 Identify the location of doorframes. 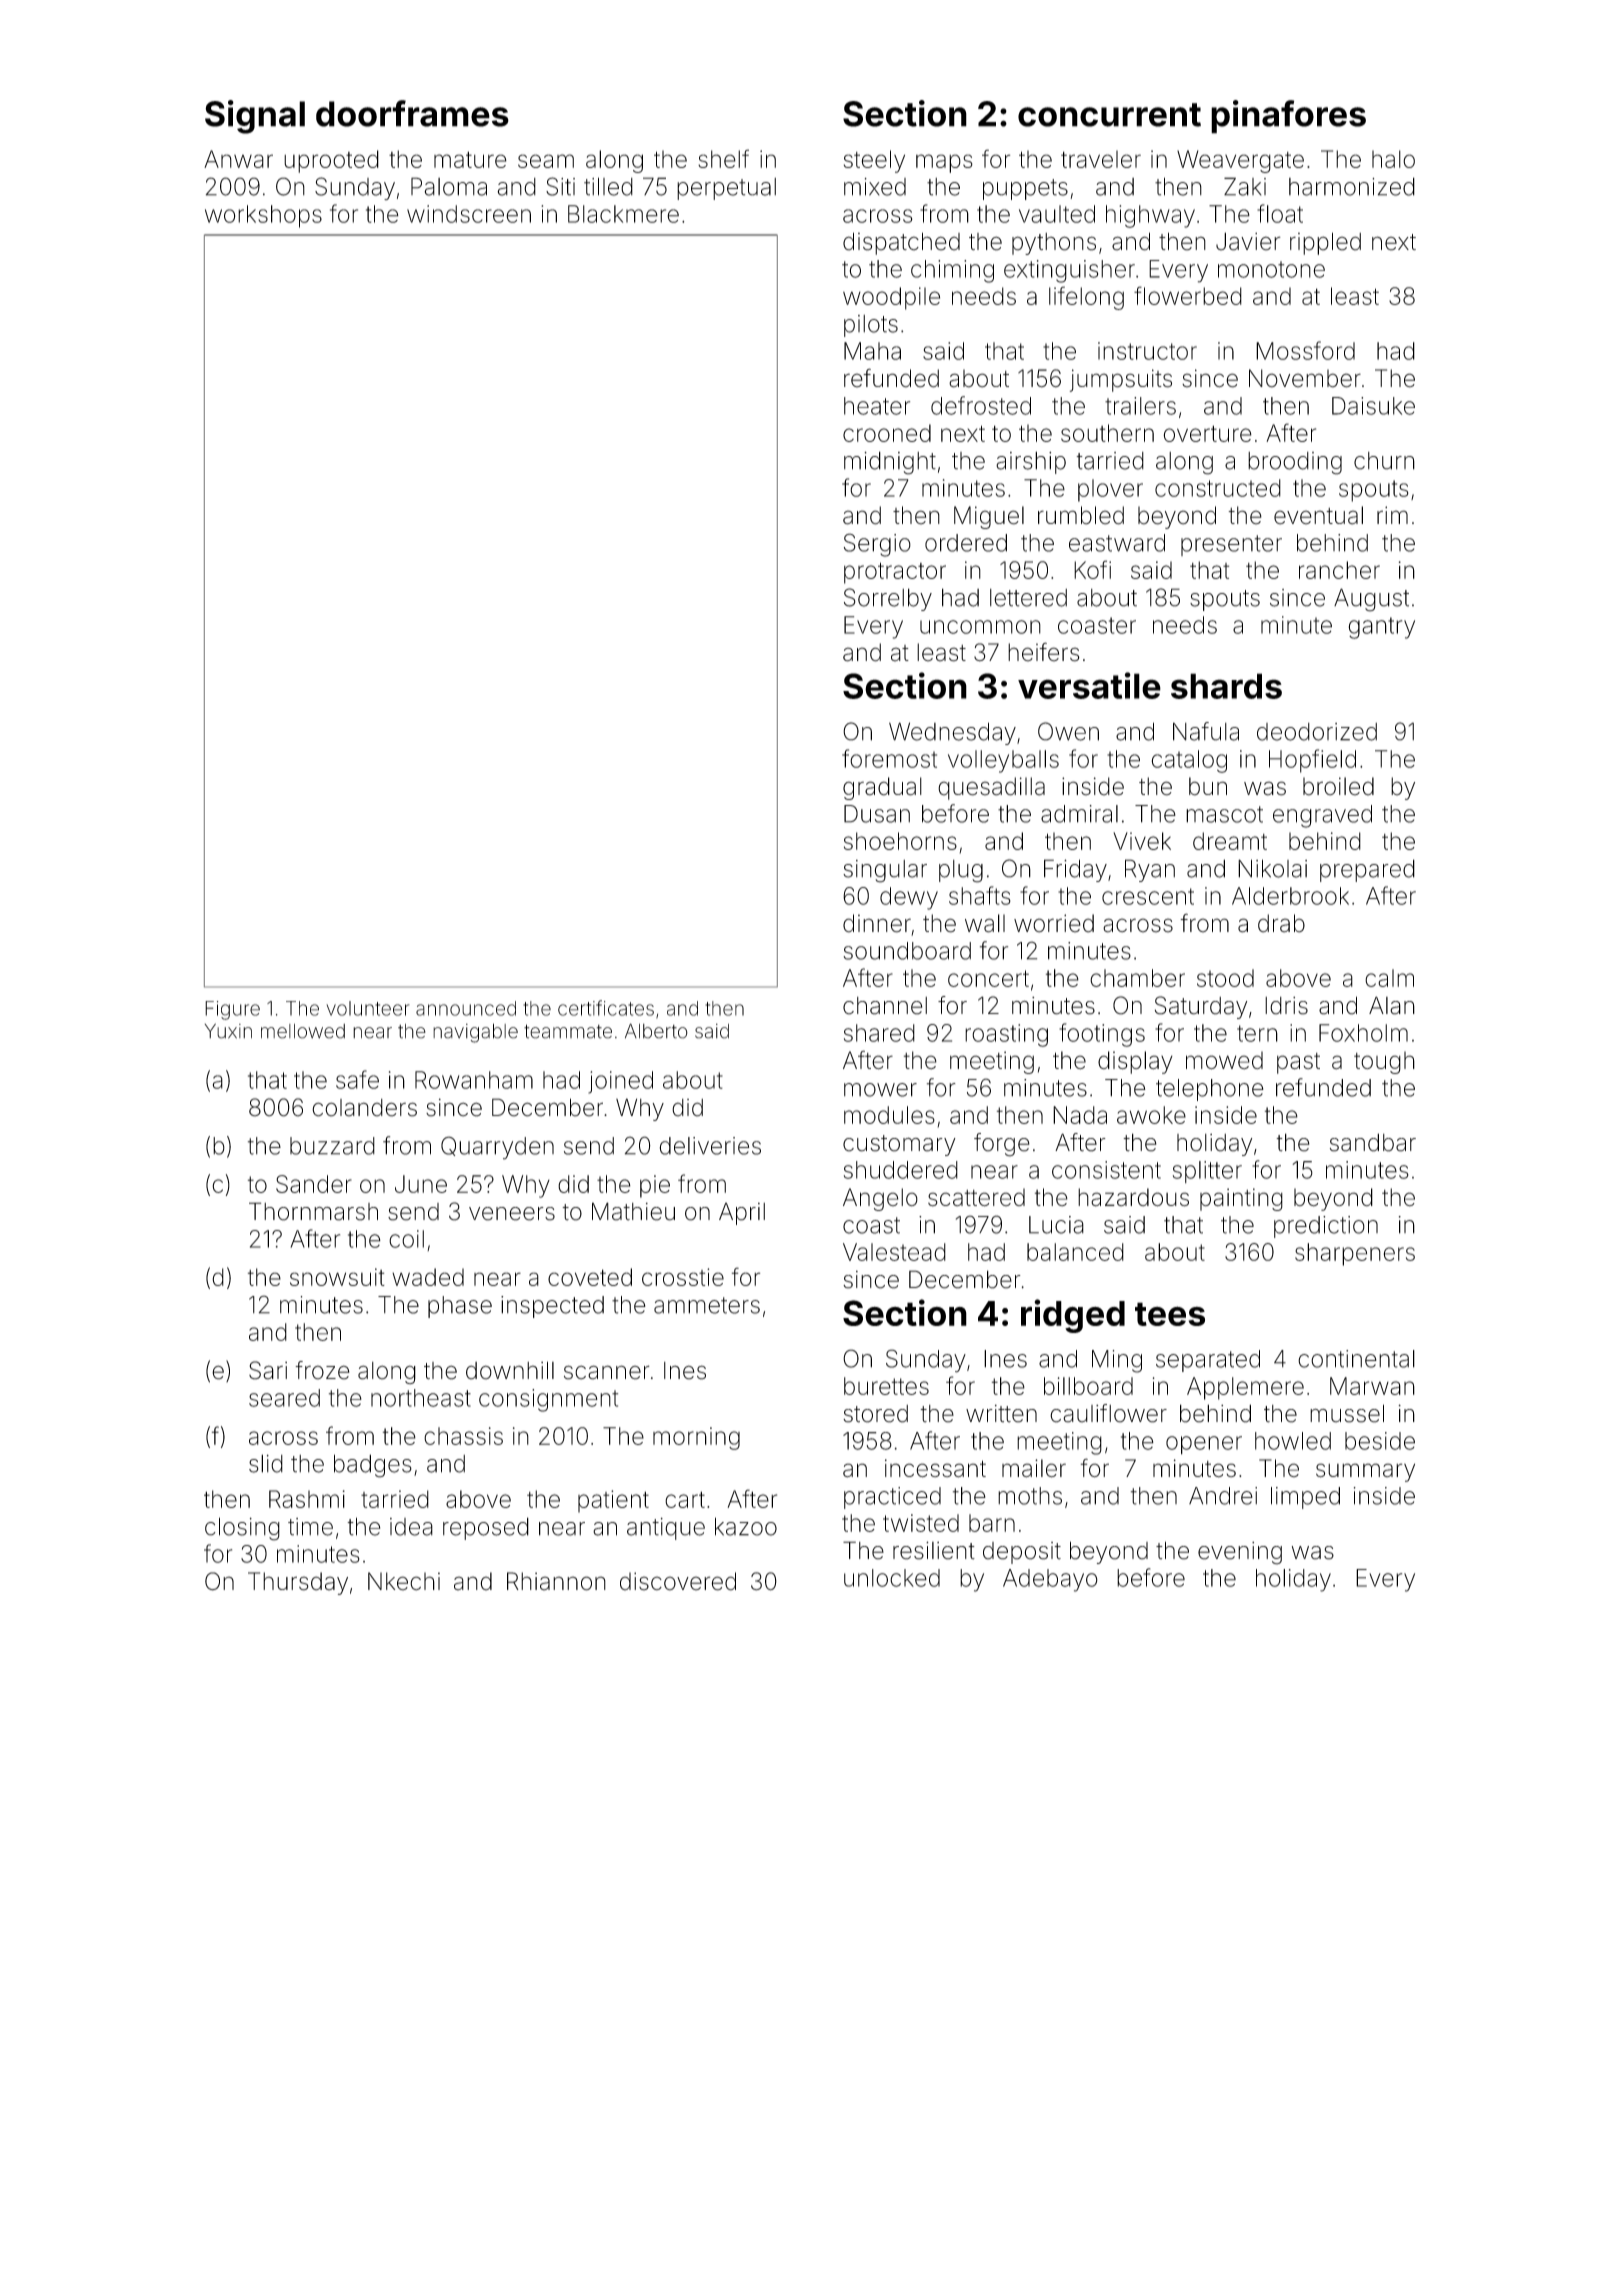
(412, 113).
